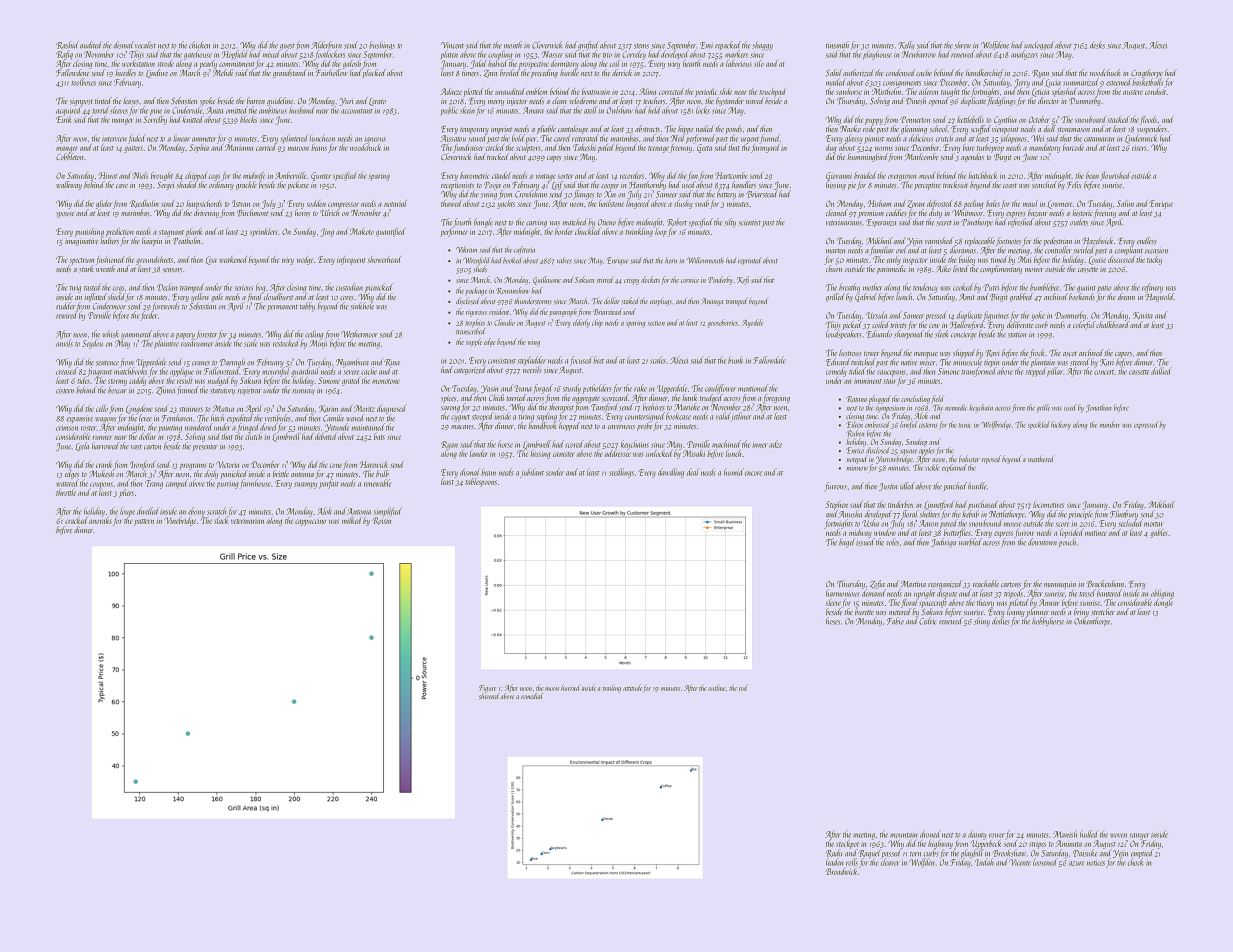  I want to click on downtown, so click(1042, 542).
